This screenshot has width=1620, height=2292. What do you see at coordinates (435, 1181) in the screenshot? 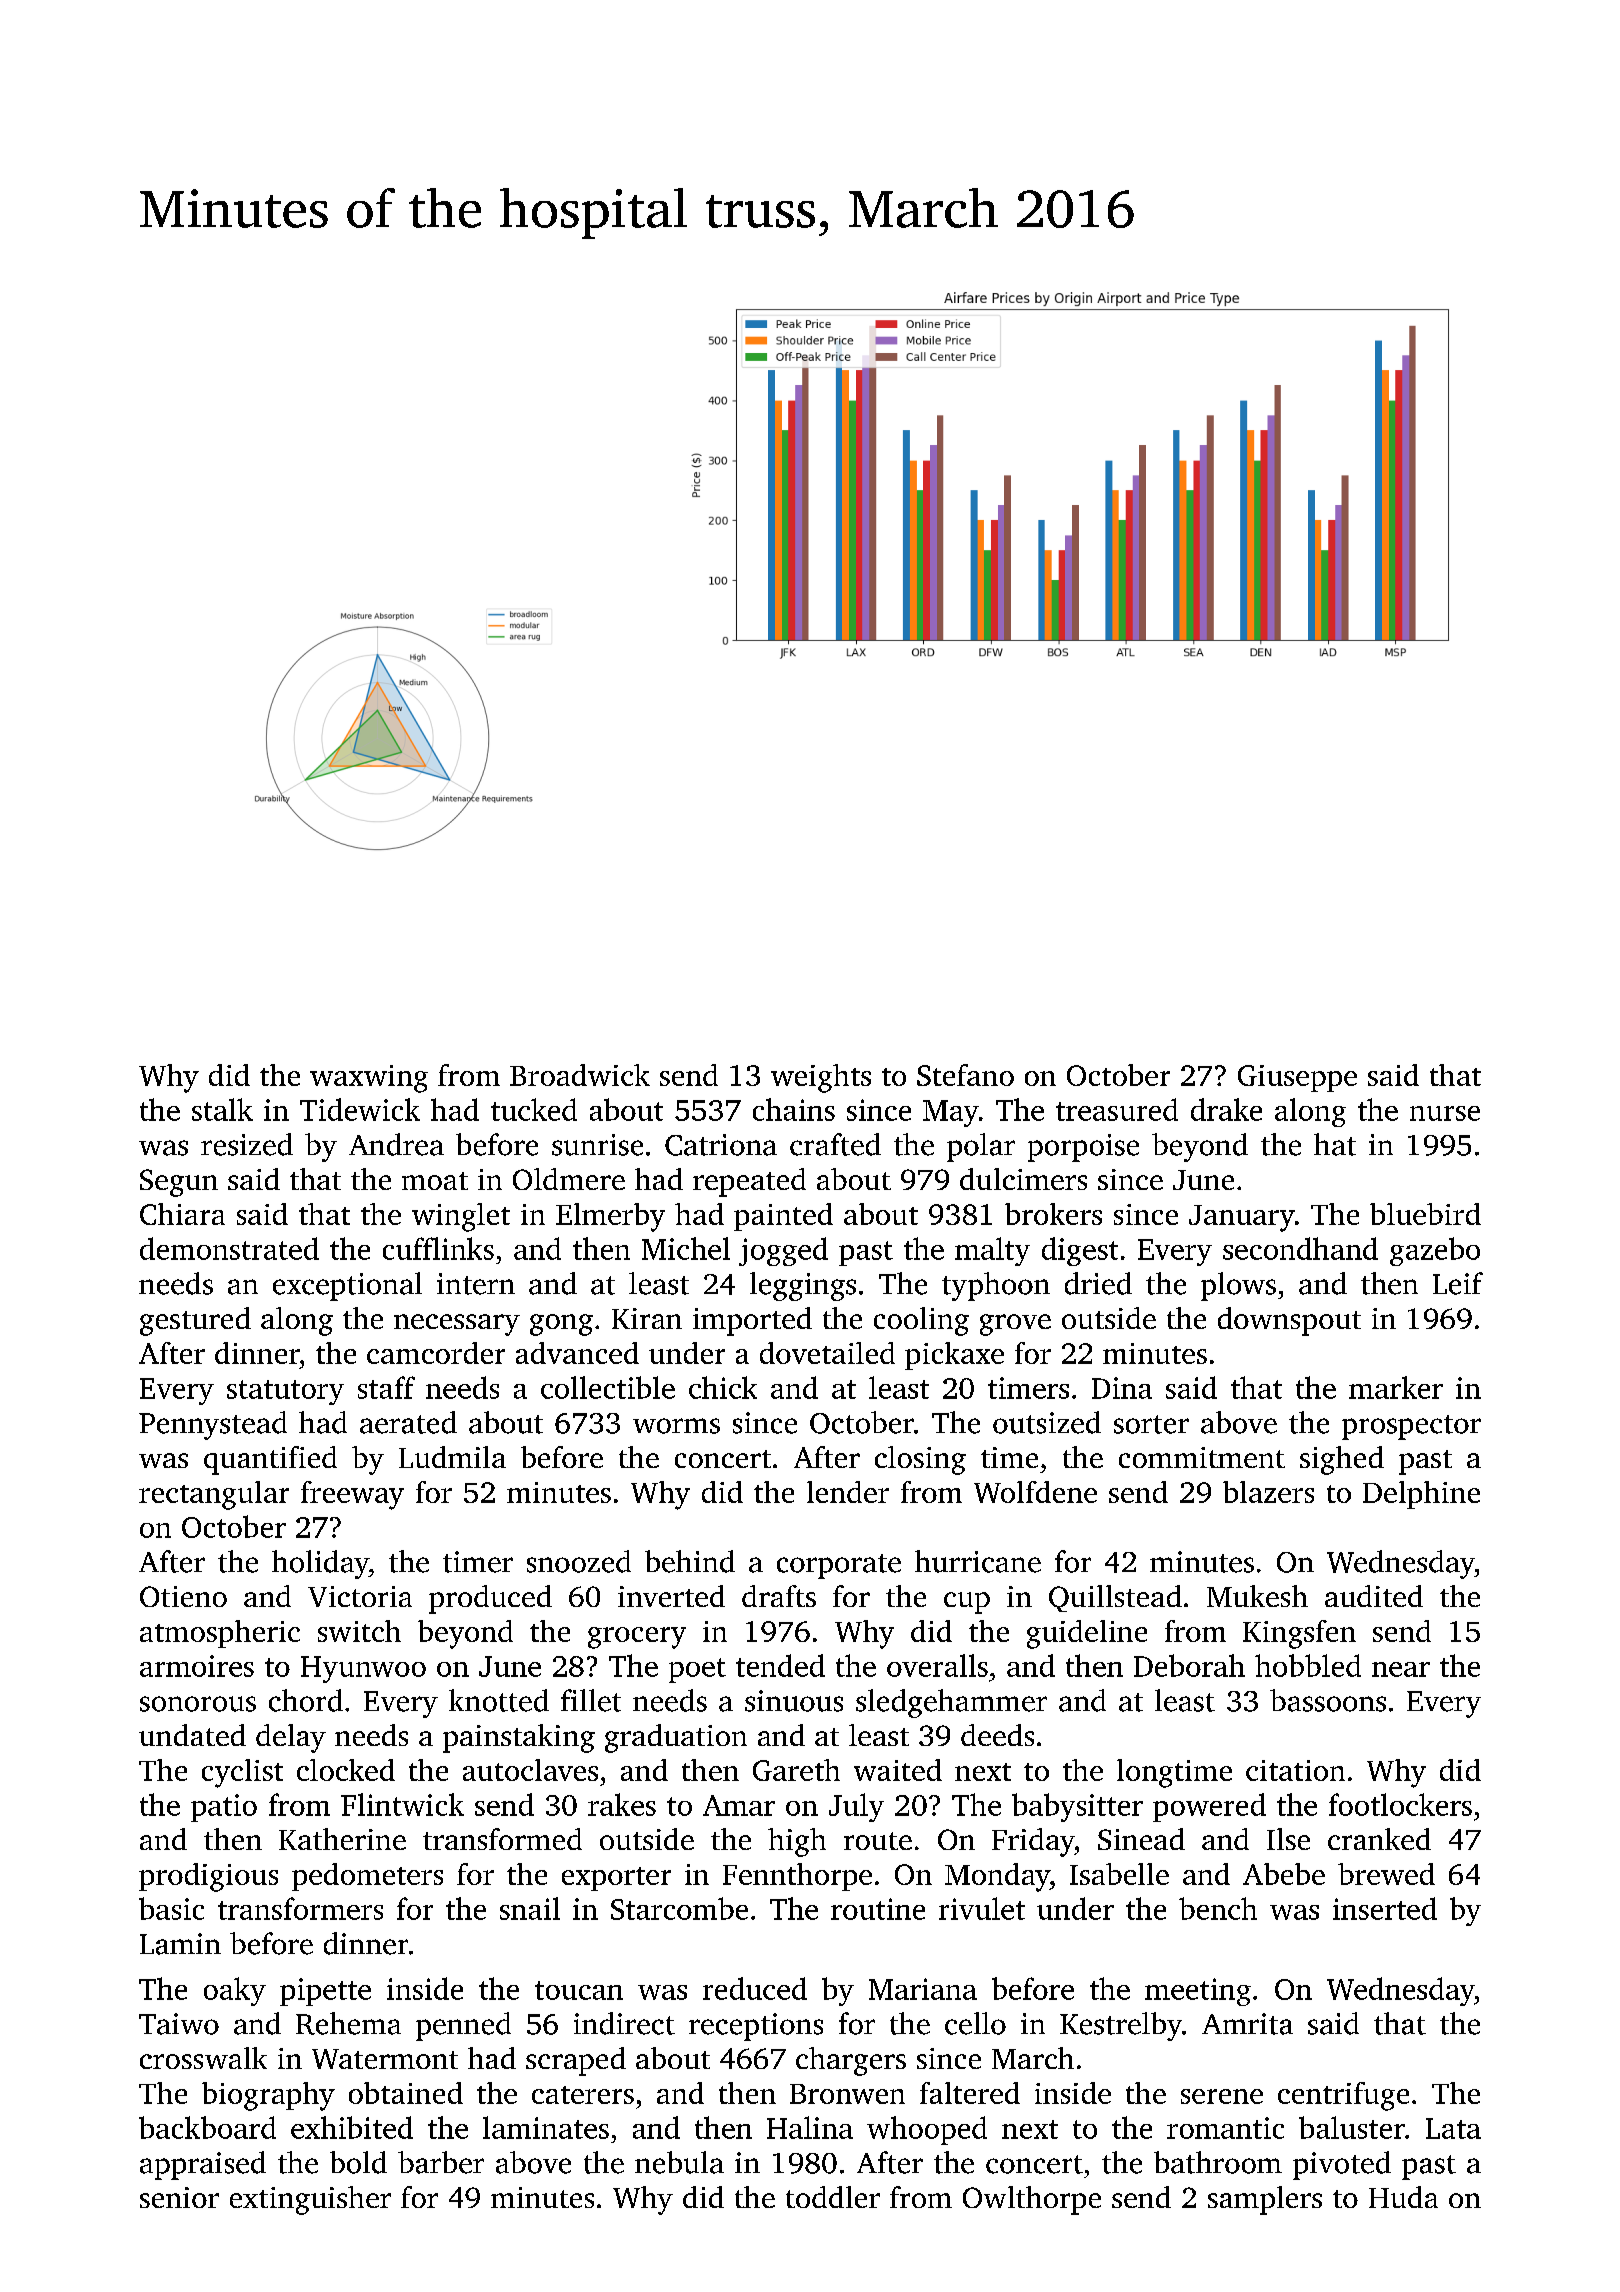
I see `moat` at bounding box center [435, 1181].
